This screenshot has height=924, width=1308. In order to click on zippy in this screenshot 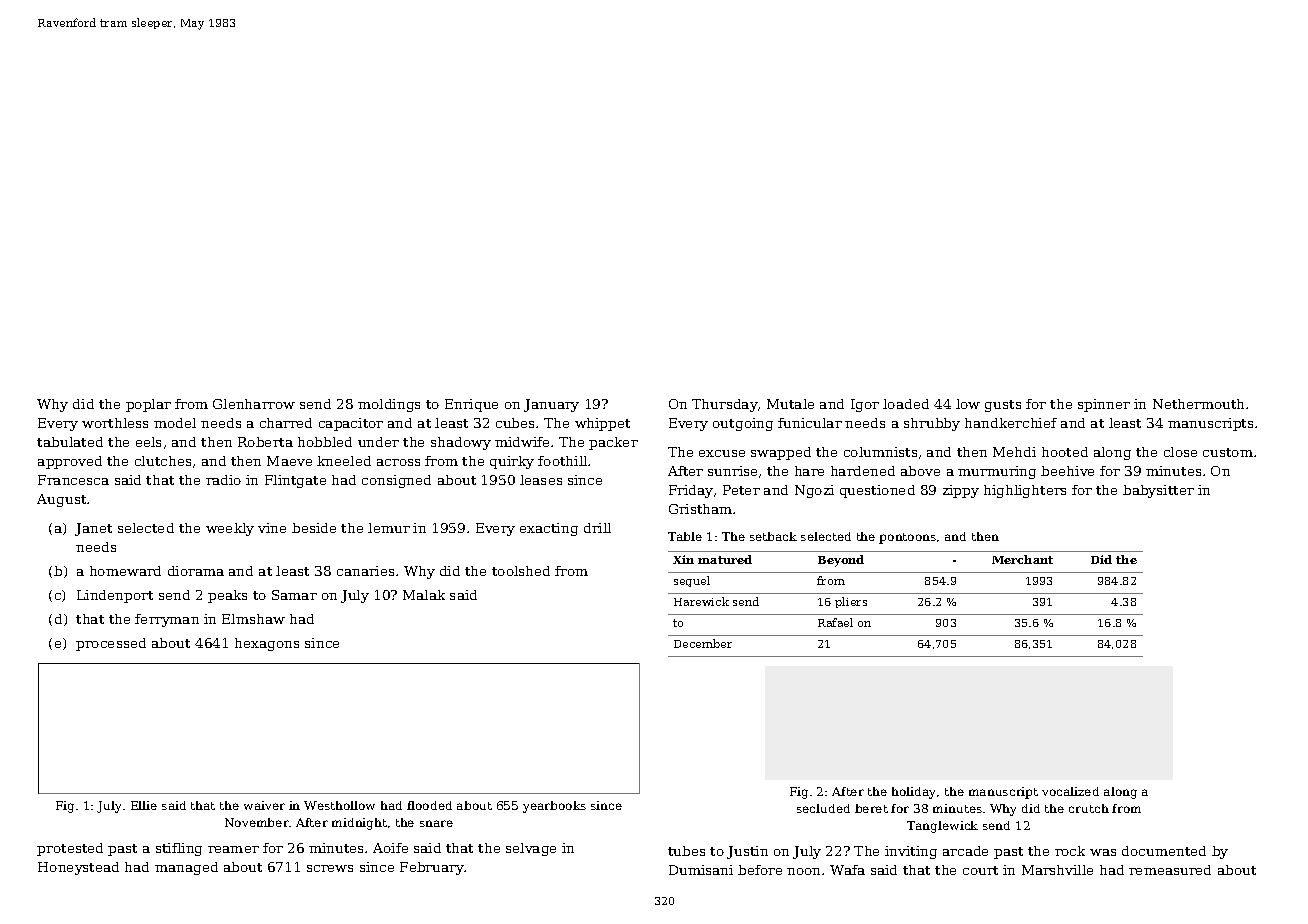, I will do `click(961, 491)`.
